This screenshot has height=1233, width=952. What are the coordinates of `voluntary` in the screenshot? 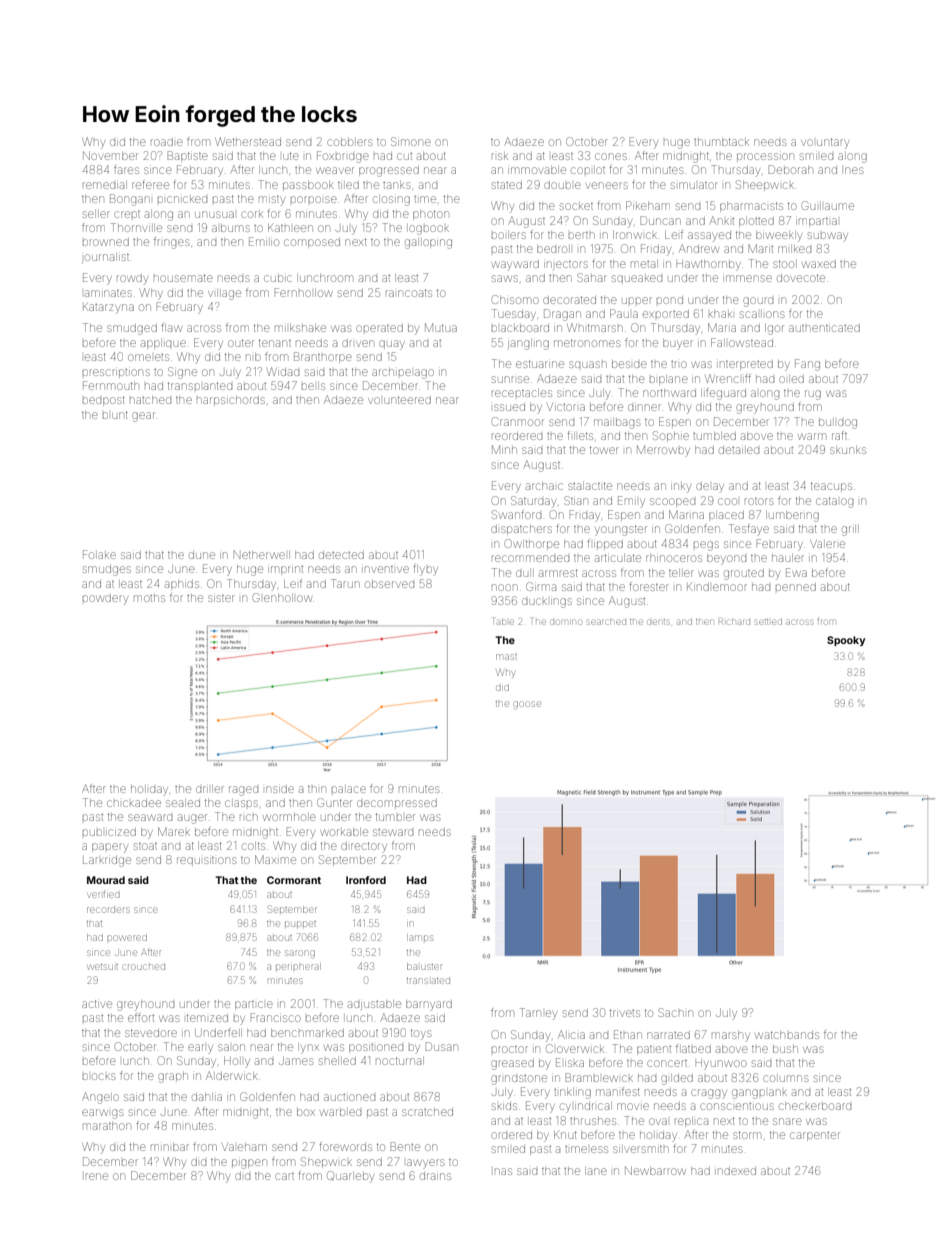 It's located at (825, 143).
